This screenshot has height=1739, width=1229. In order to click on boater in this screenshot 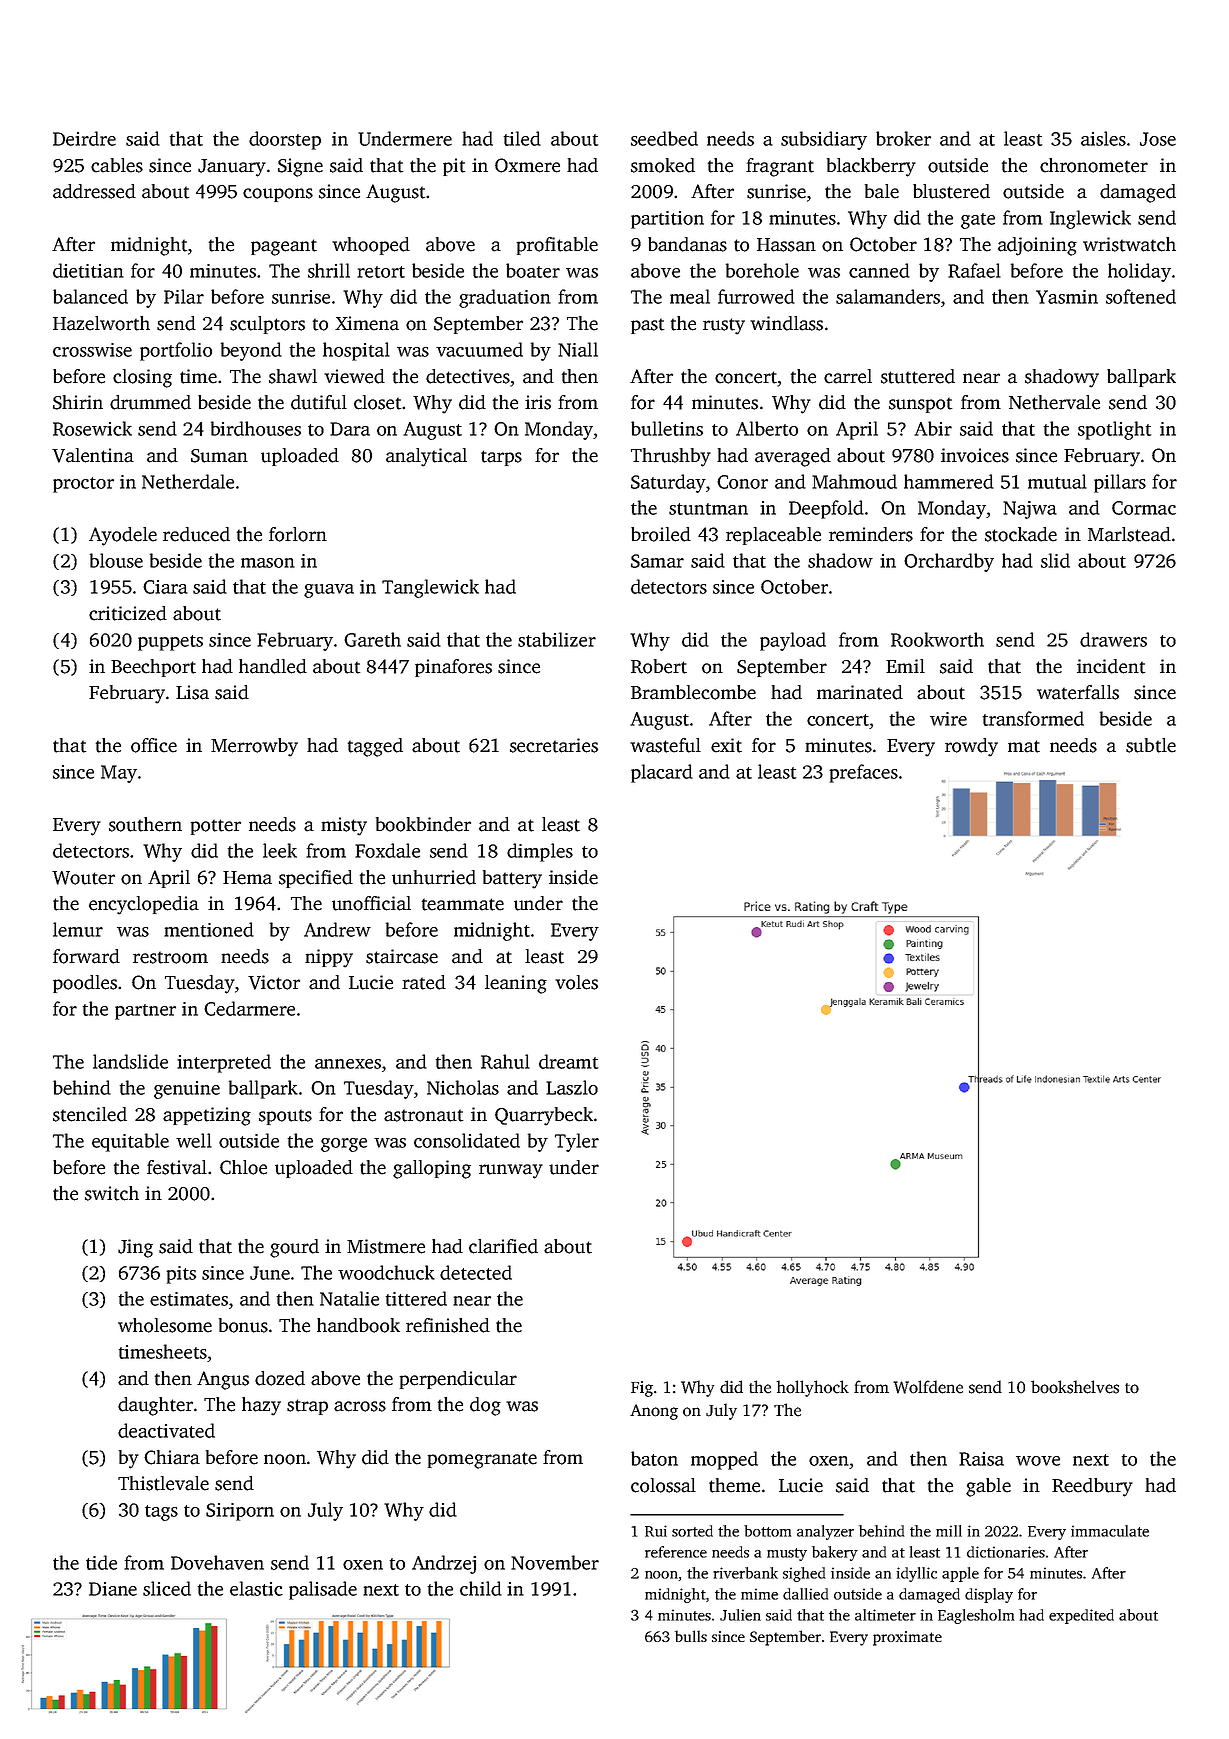, I will do `click(533, 270)`.
